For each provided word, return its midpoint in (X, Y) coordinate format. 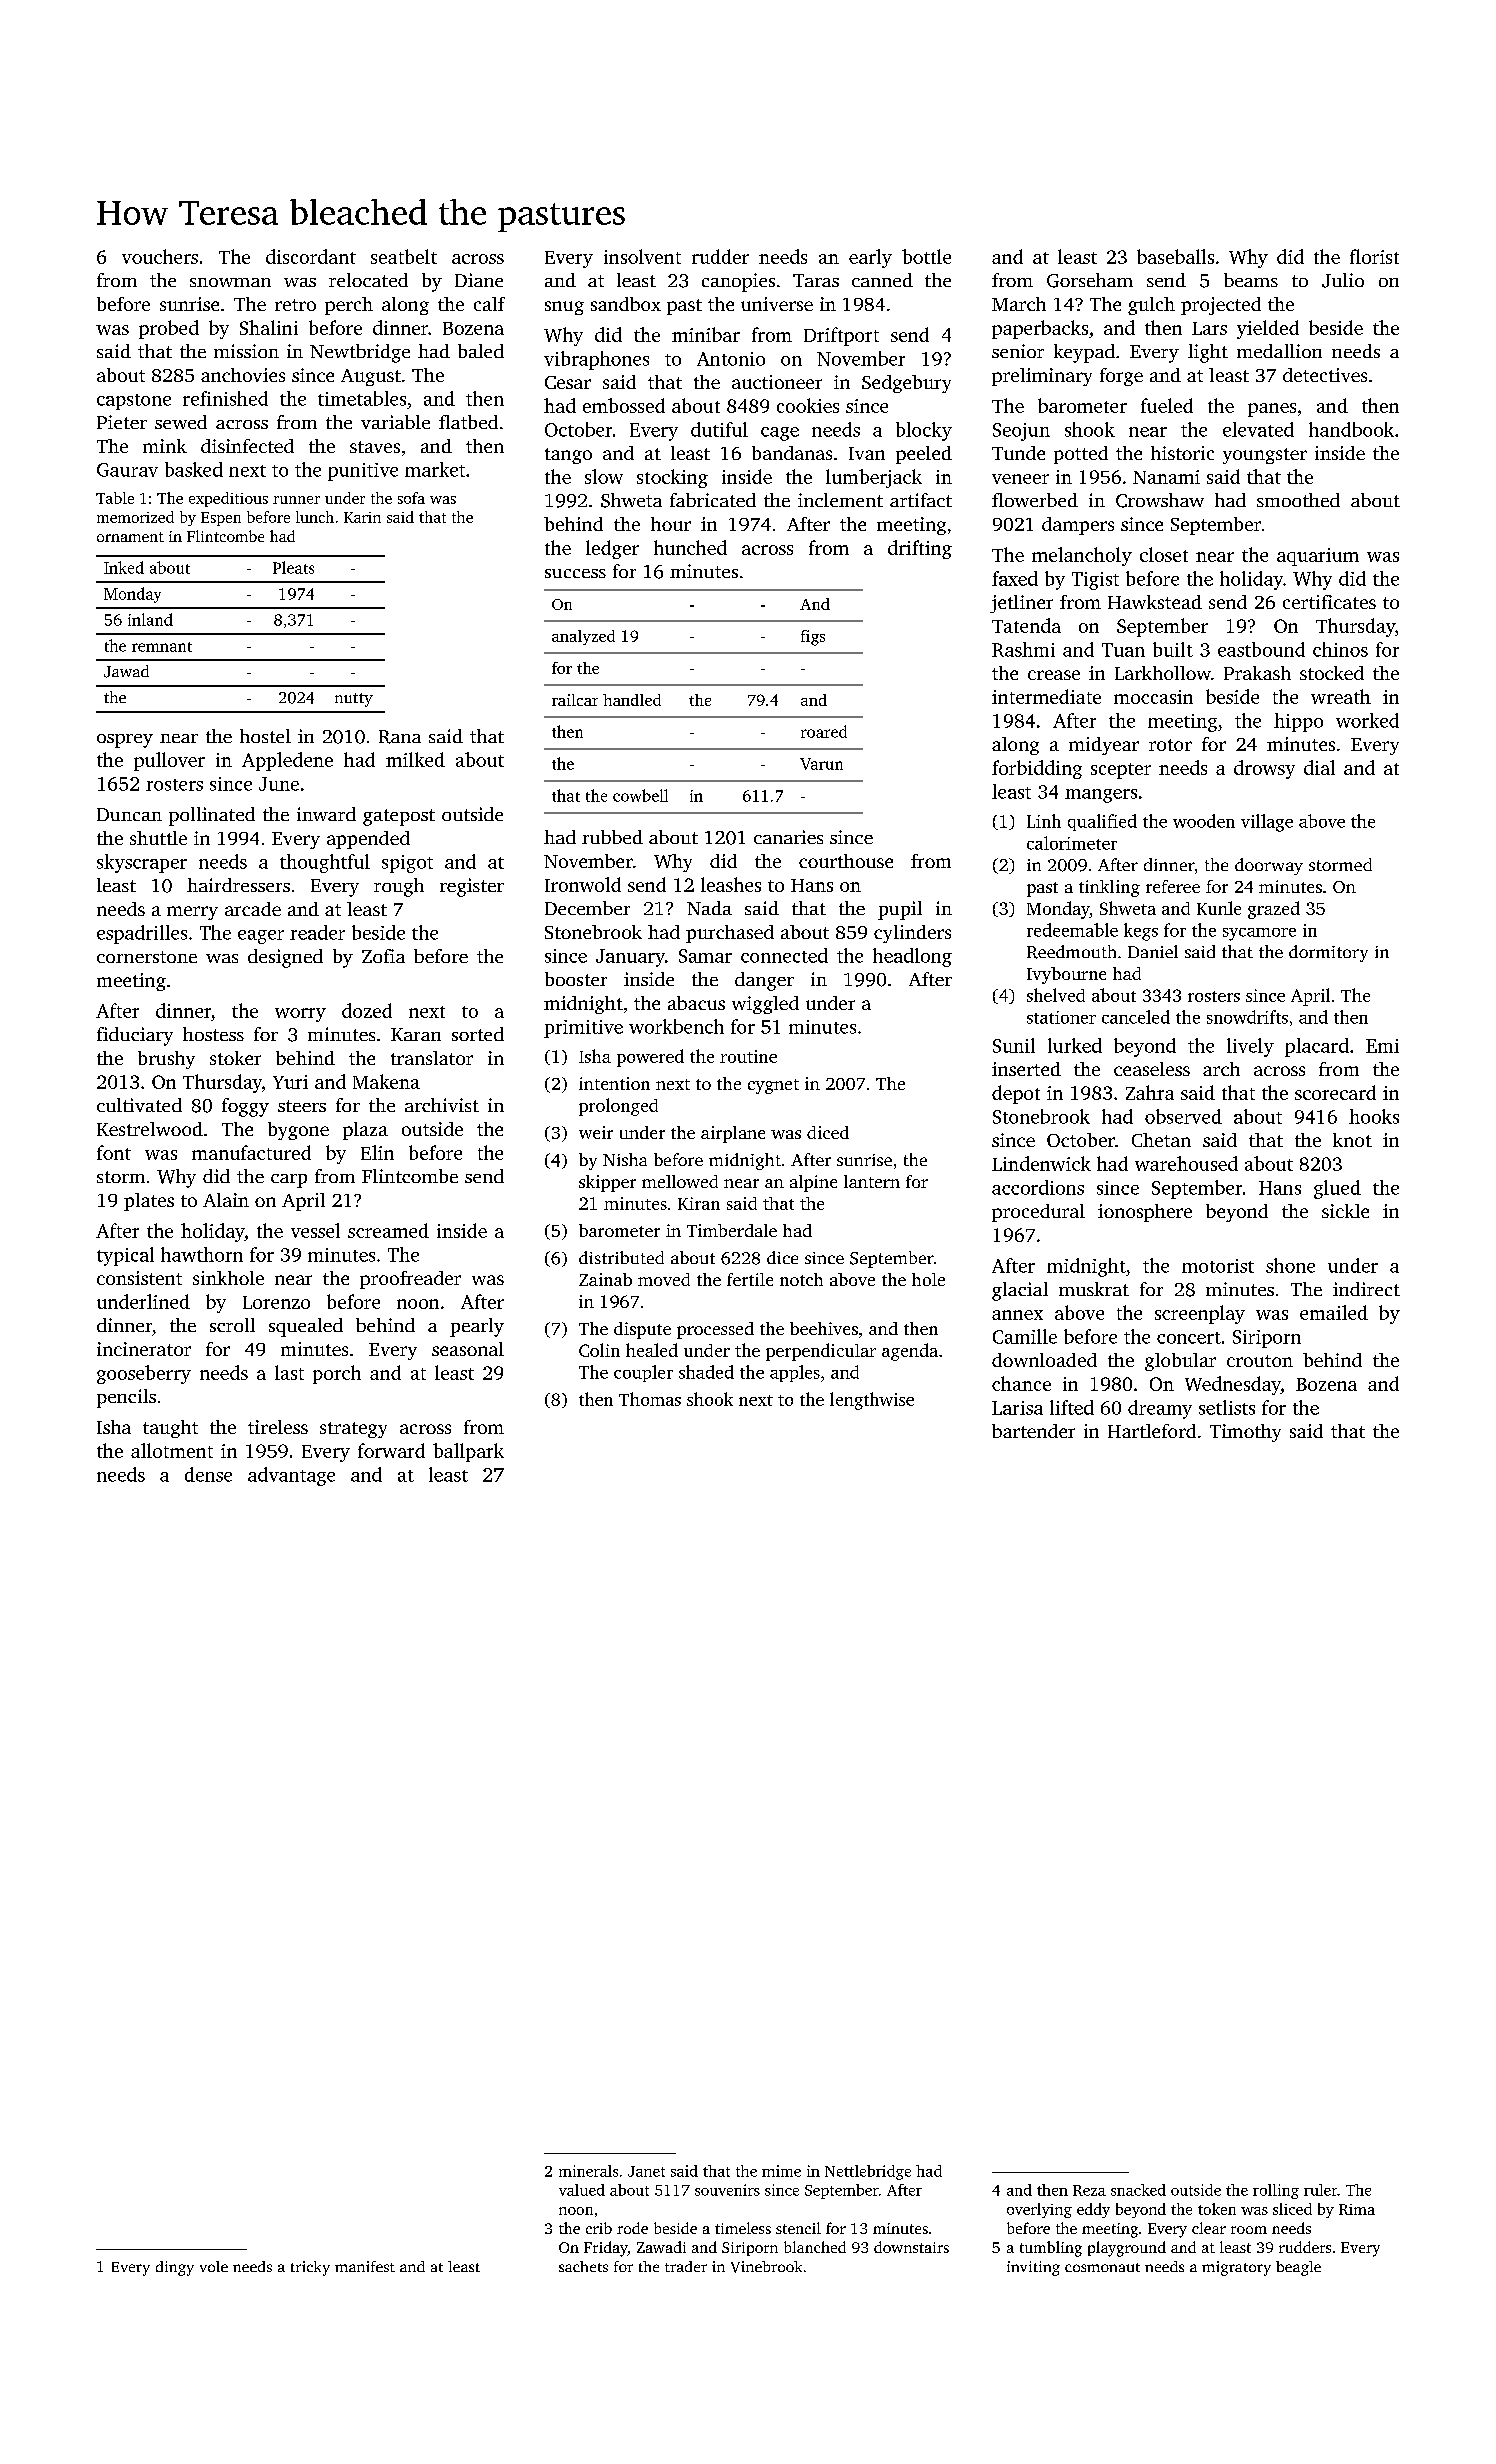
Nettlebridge (868, 2172)
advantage (291, 1476)
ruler (1320, 2190)
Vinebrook (766, 2267)
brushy (166, 1060)
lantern (872, 1181)
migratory (1236, 2268)
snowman (230, 282)
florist (1374, 256)
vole (214, 2266)
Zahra (1150, 1092)
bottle (926, 256)
